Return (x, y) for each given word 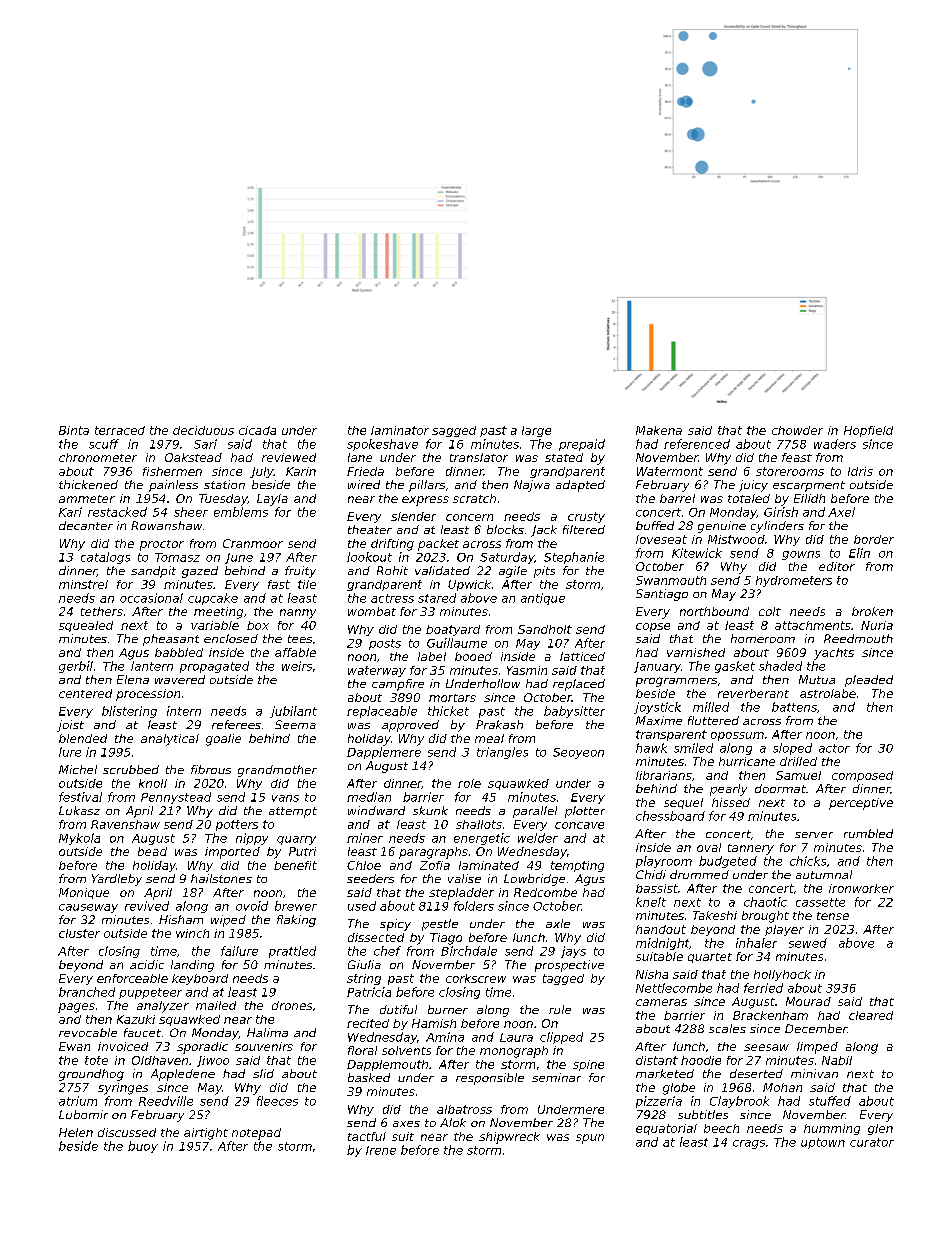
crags (749, 1144)
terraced (120, 430)
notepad (256, 1134)
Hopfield (868, 431)
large (536, 431)
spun (590, 1139)
